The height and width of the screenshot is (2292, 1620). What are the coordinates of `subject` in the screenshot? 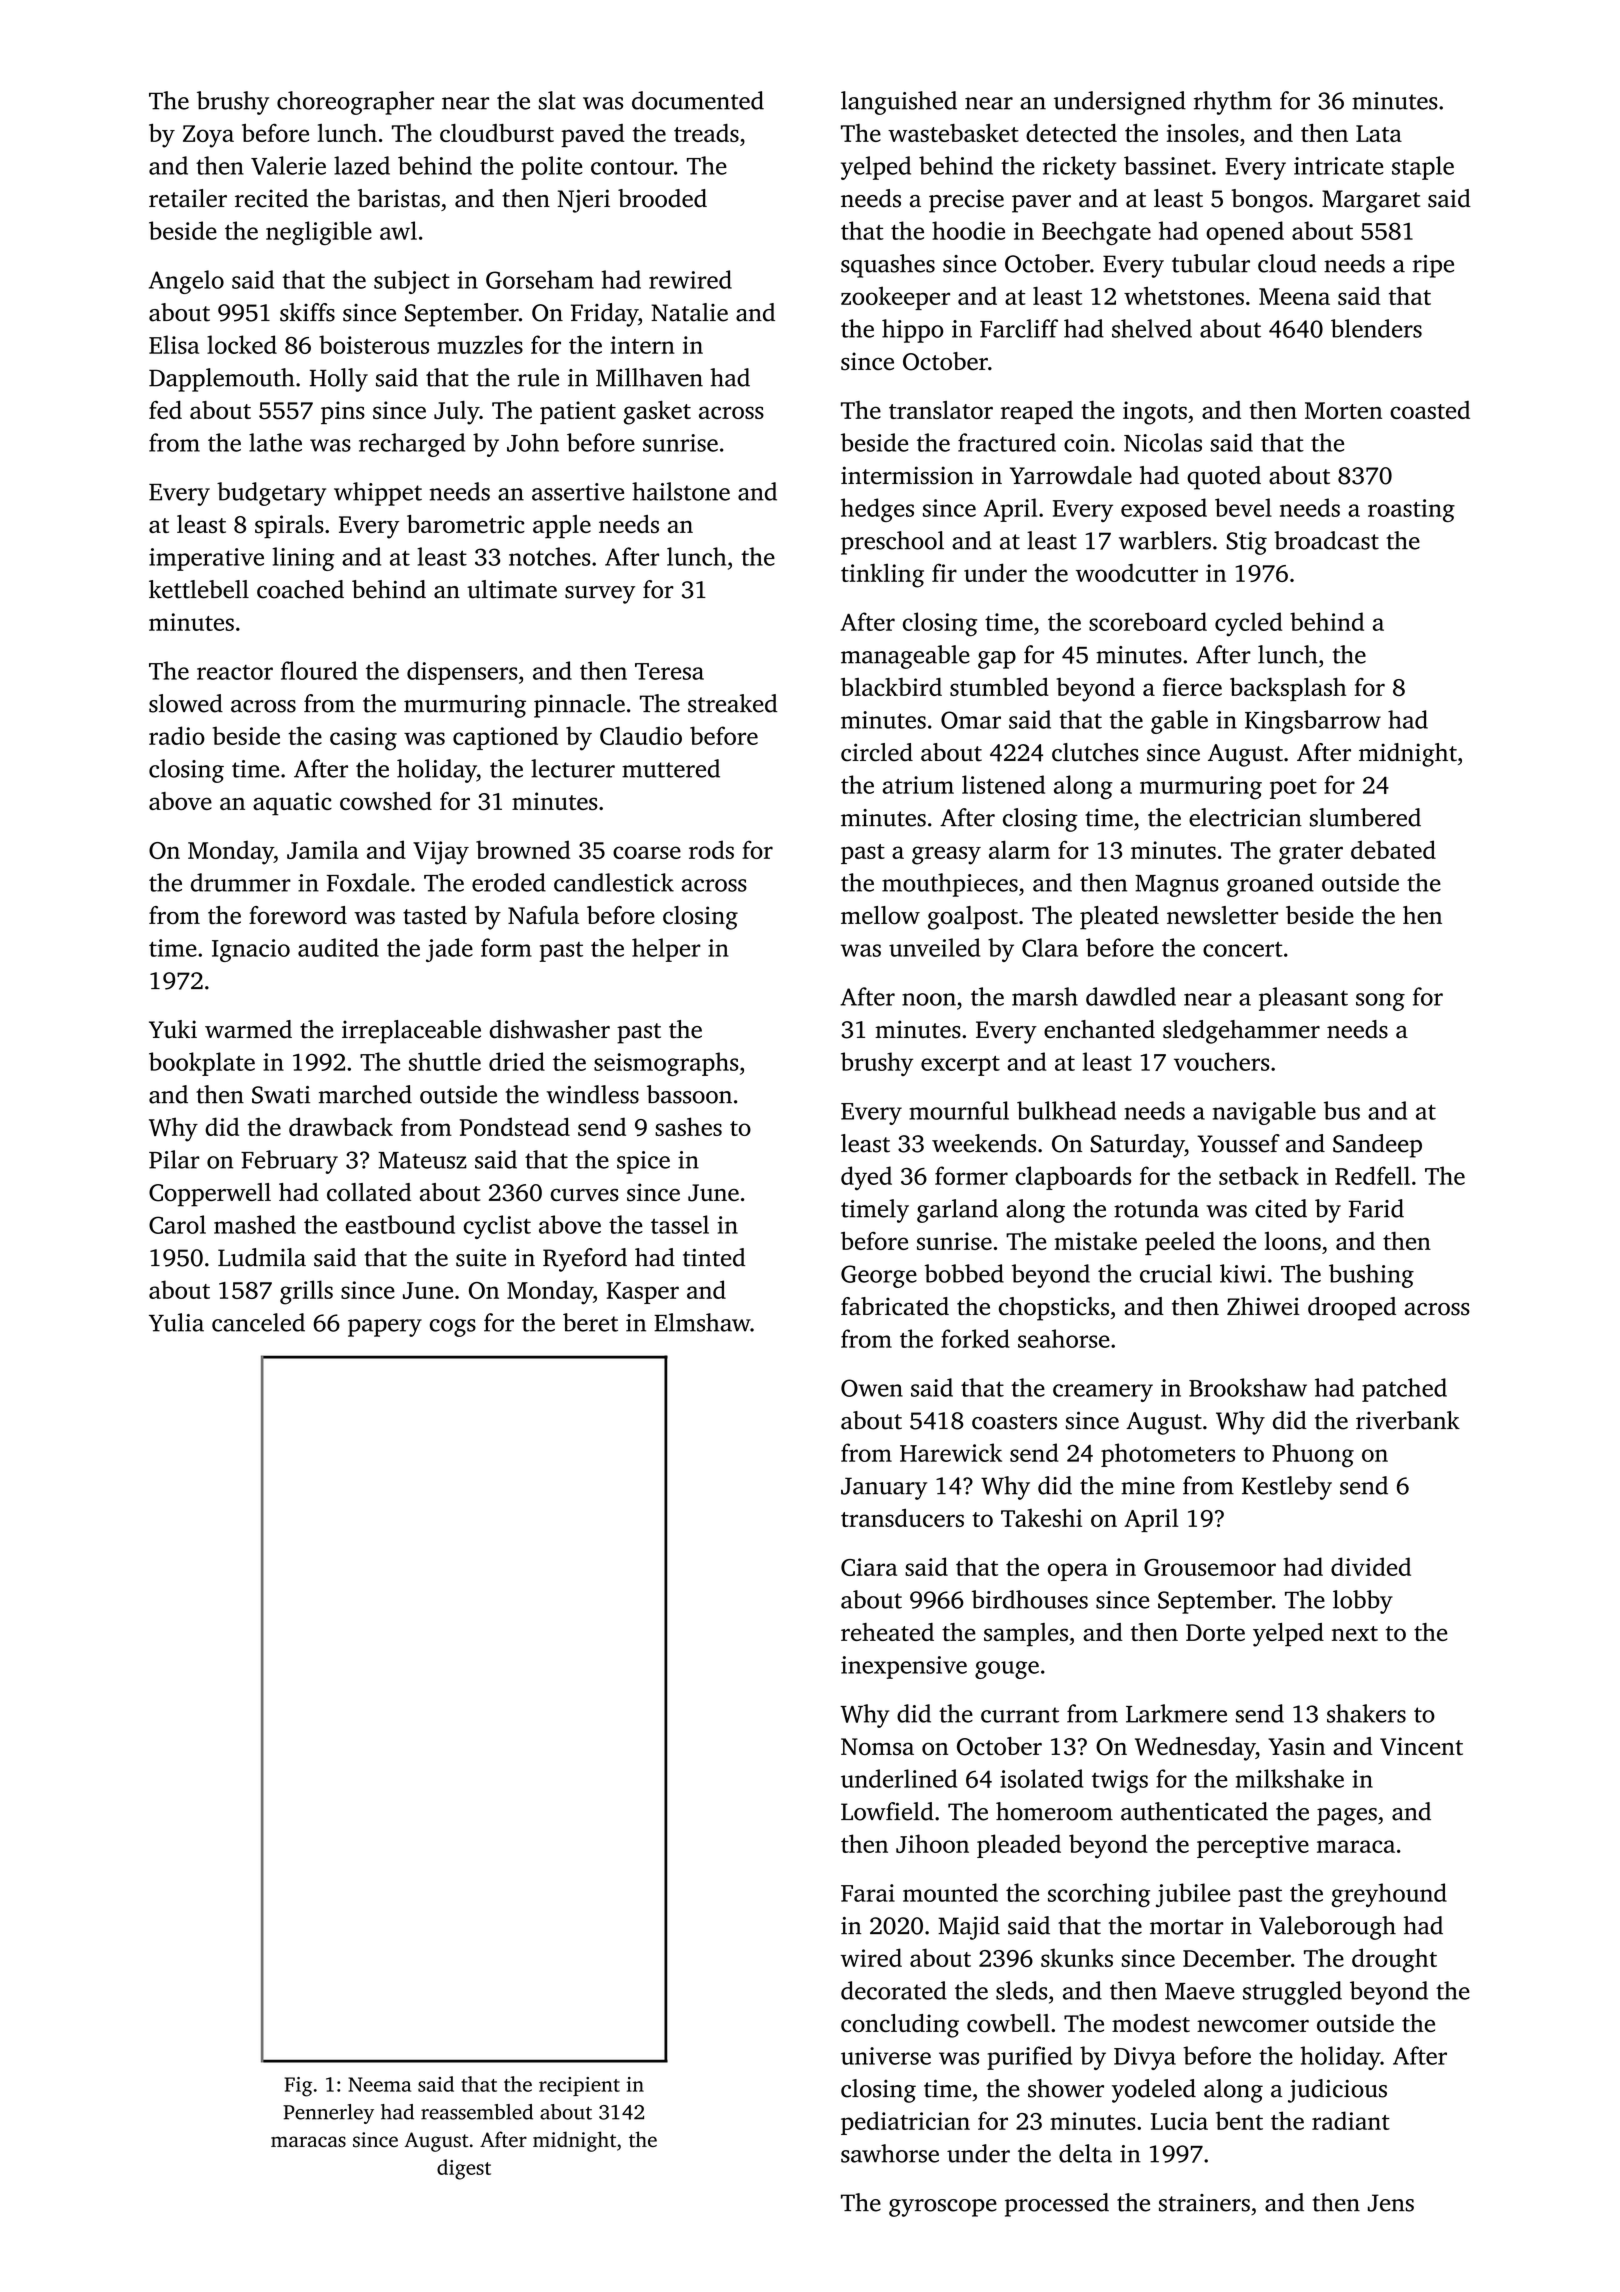 It's located at (412, 282).
